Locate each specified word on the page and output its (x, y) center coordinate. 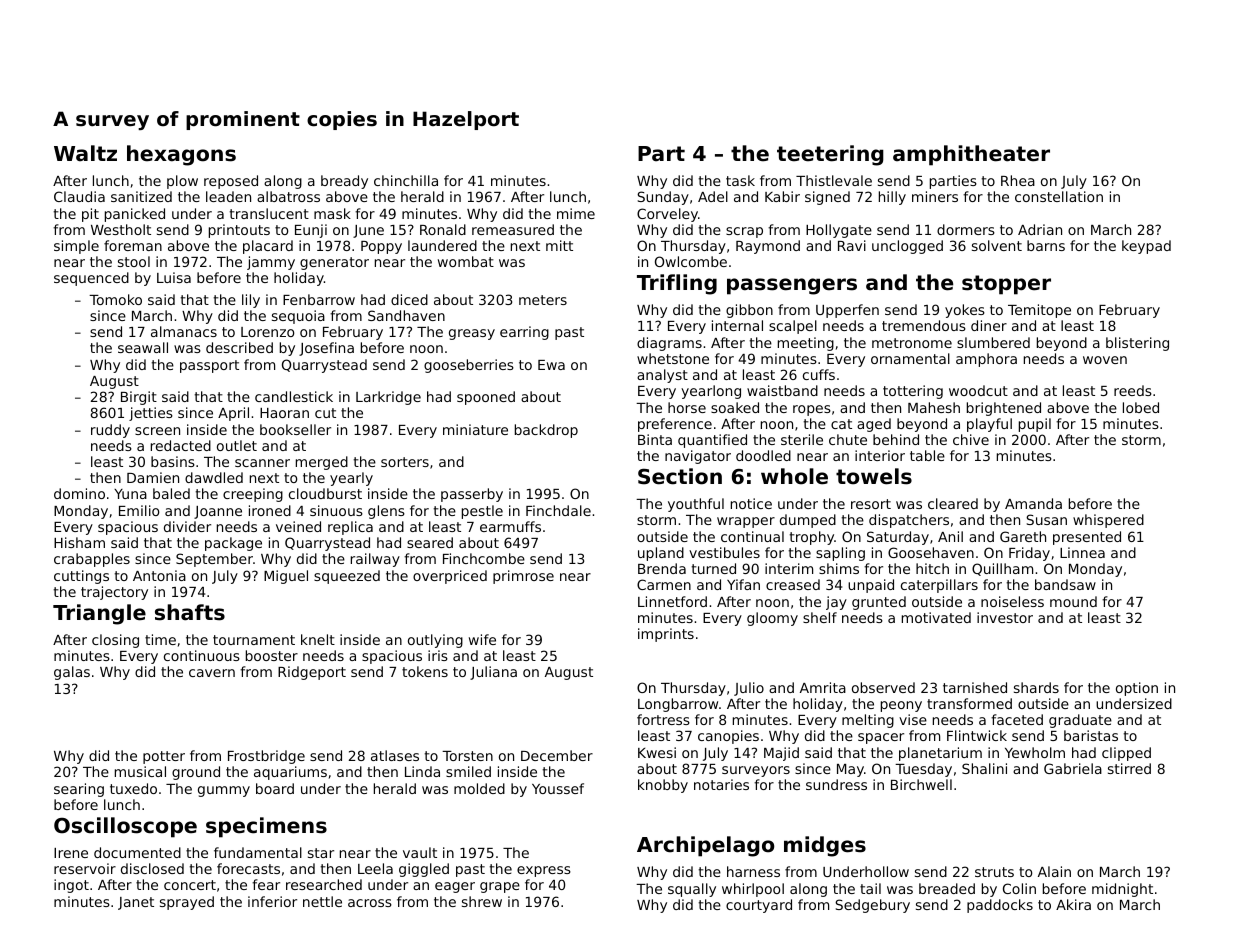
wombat (466, 261)
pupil (1035, 425)
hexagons (181, 155)
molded (479, 788)
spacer (881, 738)
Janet (136, 903)
